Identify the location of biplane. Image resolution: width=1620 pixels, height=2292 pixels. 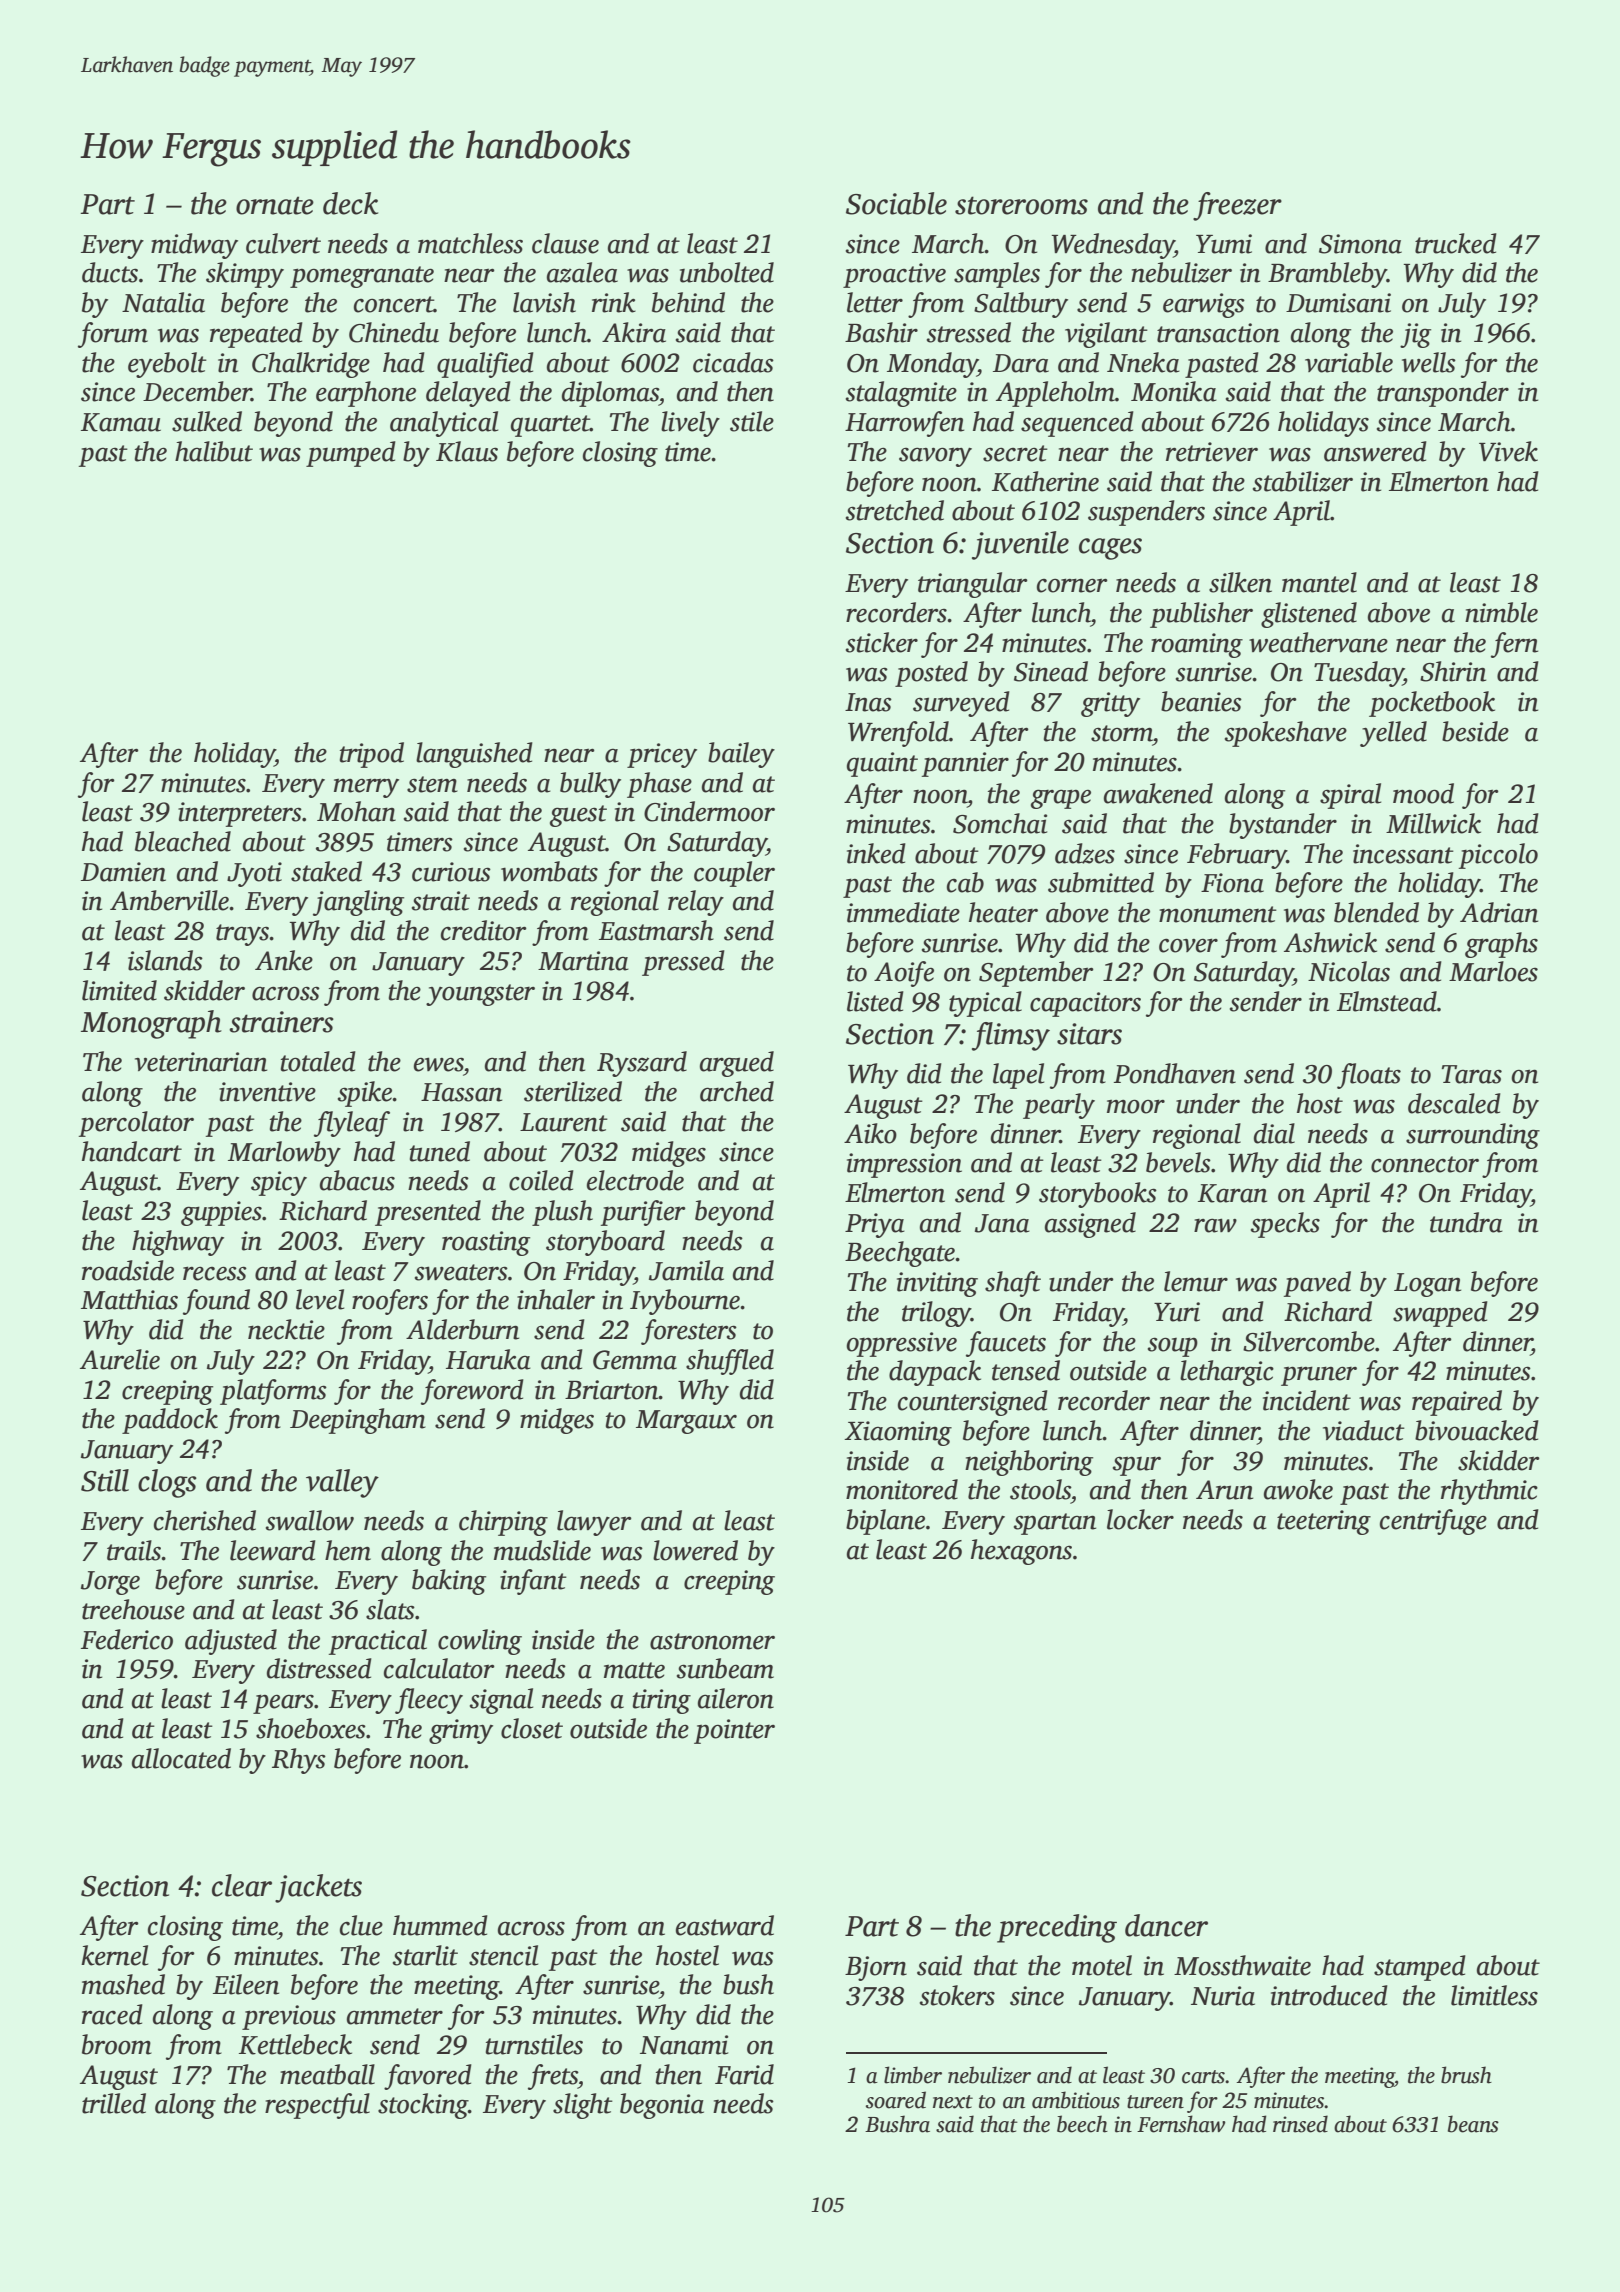
(885, 1522).
